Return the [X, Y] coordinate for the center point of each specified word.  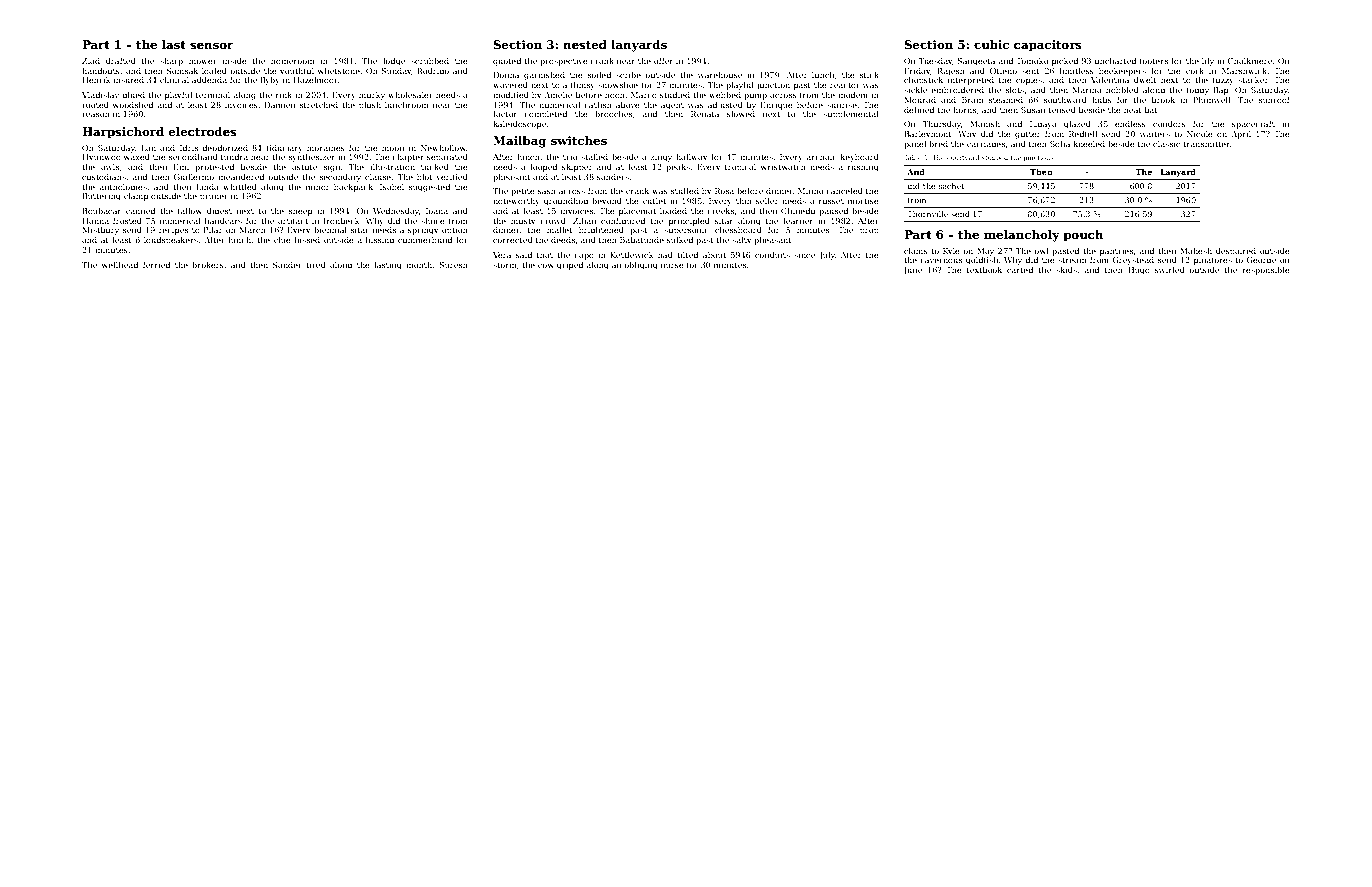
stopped [995, 158]
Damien [279, 105]
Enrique [776, 106]
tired [316, 265]
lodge [394, 62]
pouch [1083, 236]
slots [1015, 90]
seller [767, 201]
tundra [234, 157]
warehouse [720, 75]
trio [570, 157]
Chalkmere [1249, 61]
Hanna [95, 221]
